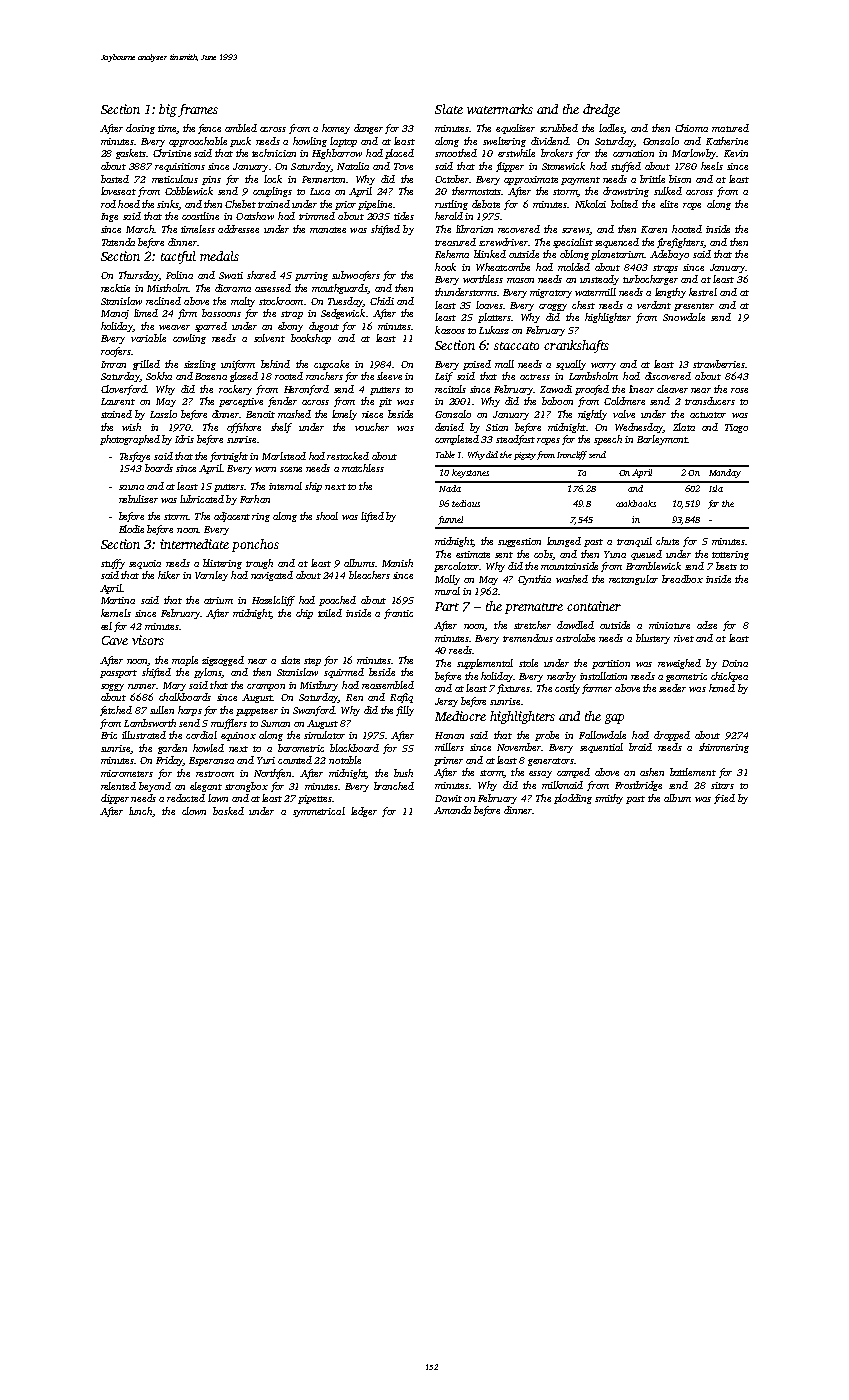 This page has width=849, height=1400. What do you see at coordinates (703, 292) in the page?
I see `kestrel` at bounding box center [703, 292].
